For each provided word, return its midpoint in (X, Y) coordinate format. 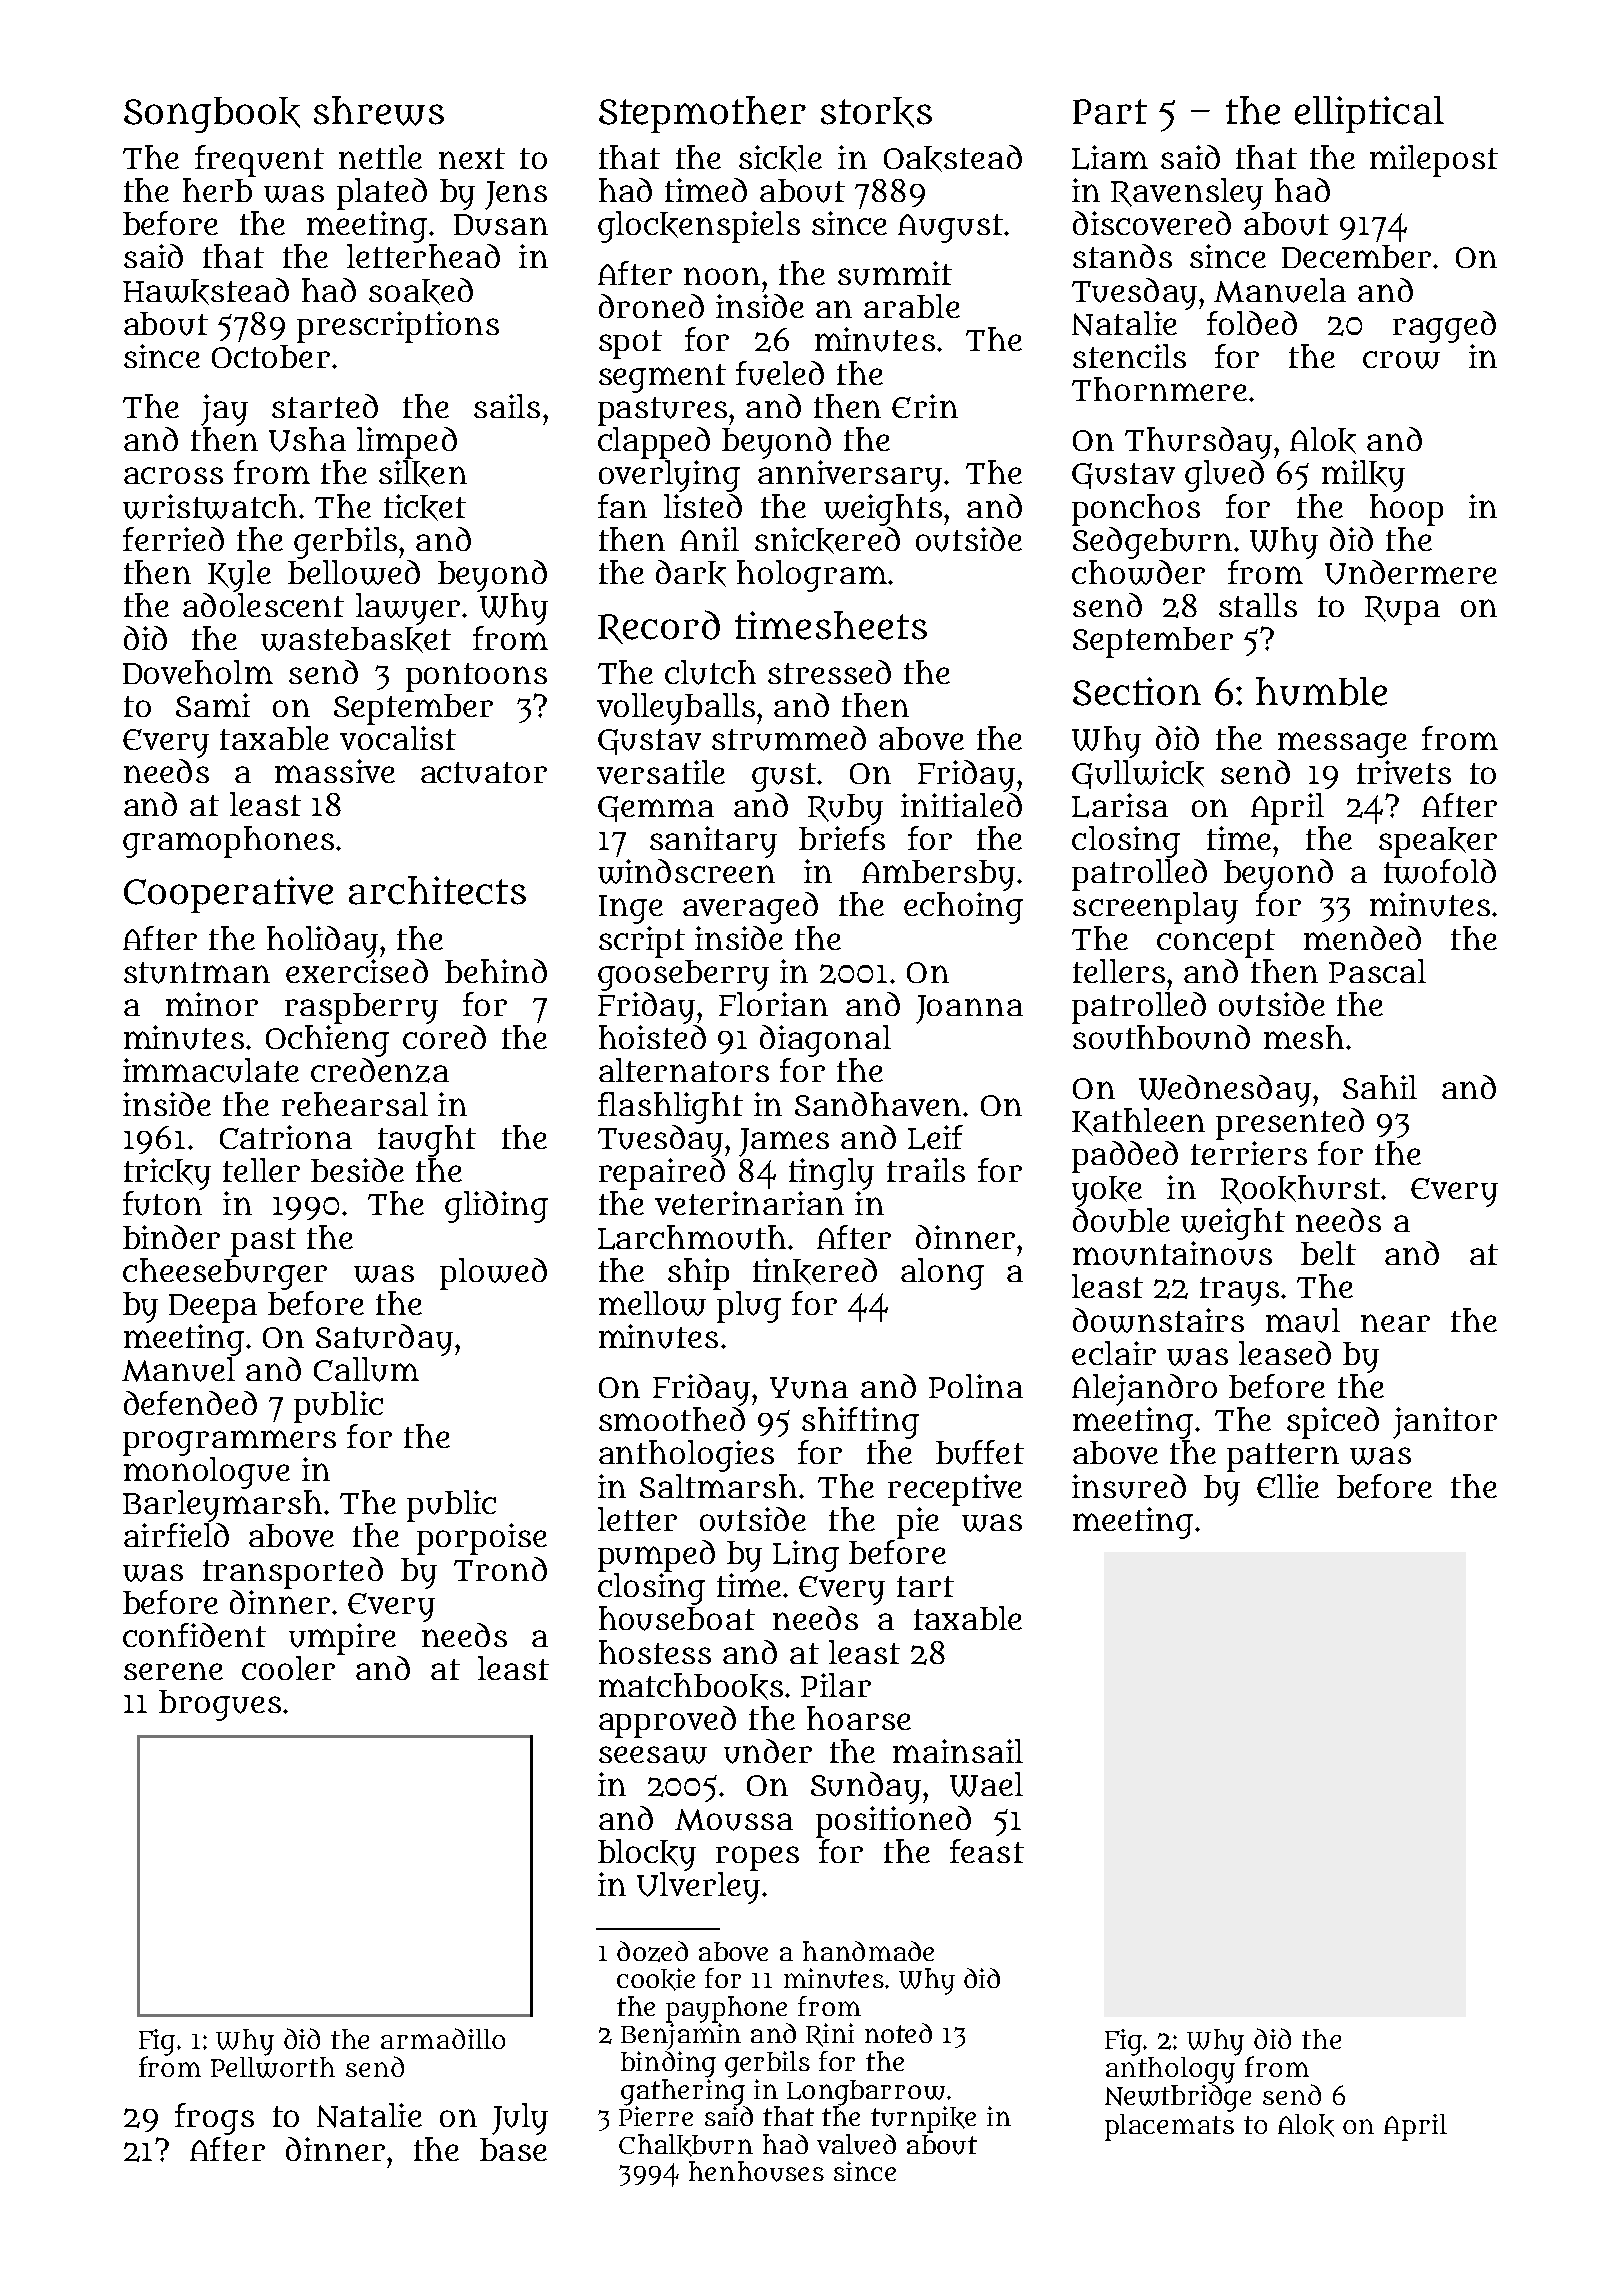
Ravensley (1187, 194)
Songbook (212, 115)
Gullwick (1138, 774)
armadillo (443, 2038)
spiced (1333, 1423)
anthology (1170, 2070)
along (942, 1274)
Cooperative (228, 894)
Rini (830, 2035)
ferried (173, 539)
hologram (812, 576)
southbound (1161, 1037)
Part (1110, 112)
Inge (631, 909)
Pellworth (273, 2067)
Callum (366, 1369)
